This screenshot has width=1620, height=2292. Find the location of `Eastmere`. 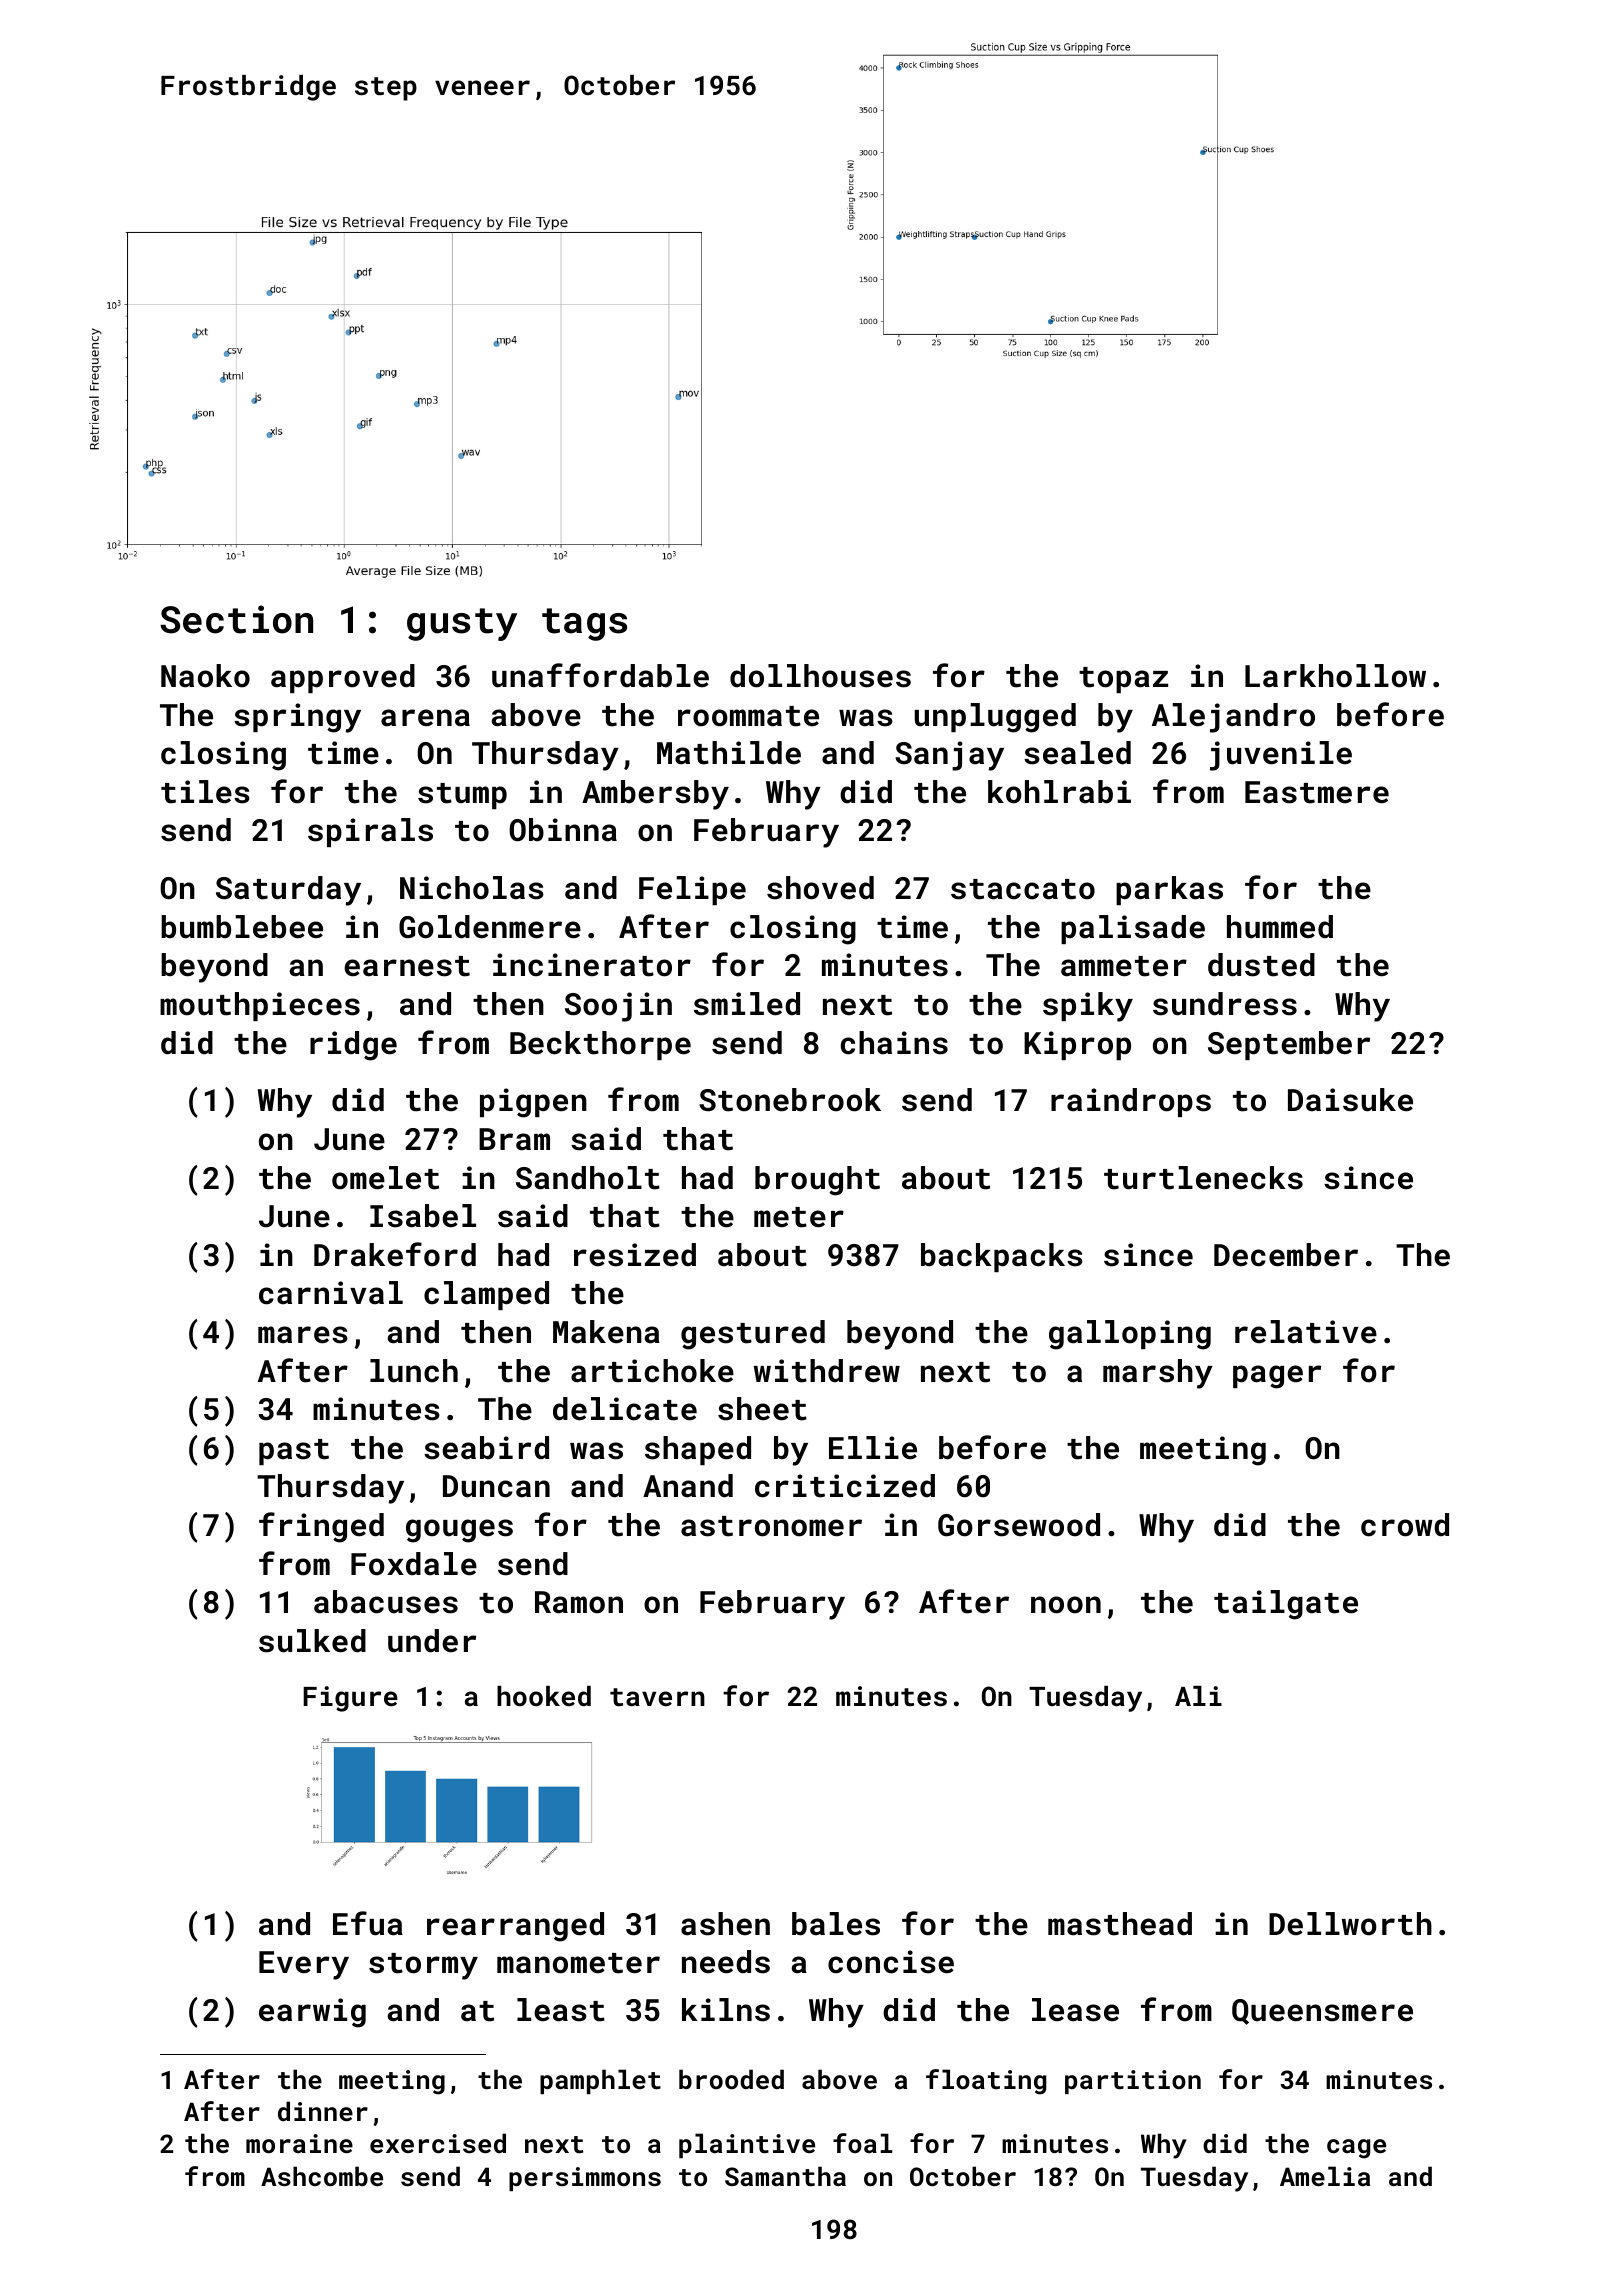

Eastmere is located at coordinates (1317, 792).
